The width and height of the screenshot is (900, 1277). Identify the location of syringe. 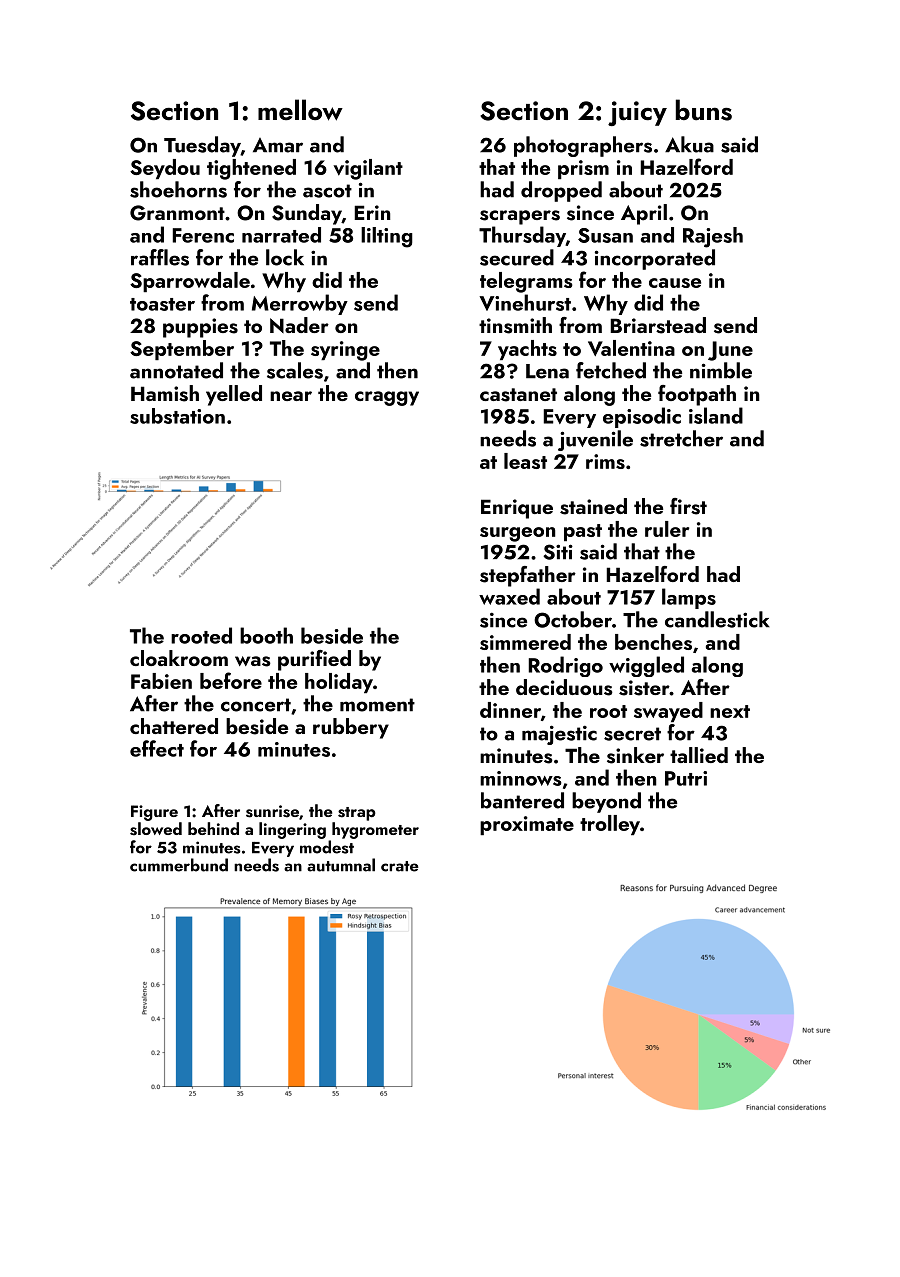
(345, 351).
